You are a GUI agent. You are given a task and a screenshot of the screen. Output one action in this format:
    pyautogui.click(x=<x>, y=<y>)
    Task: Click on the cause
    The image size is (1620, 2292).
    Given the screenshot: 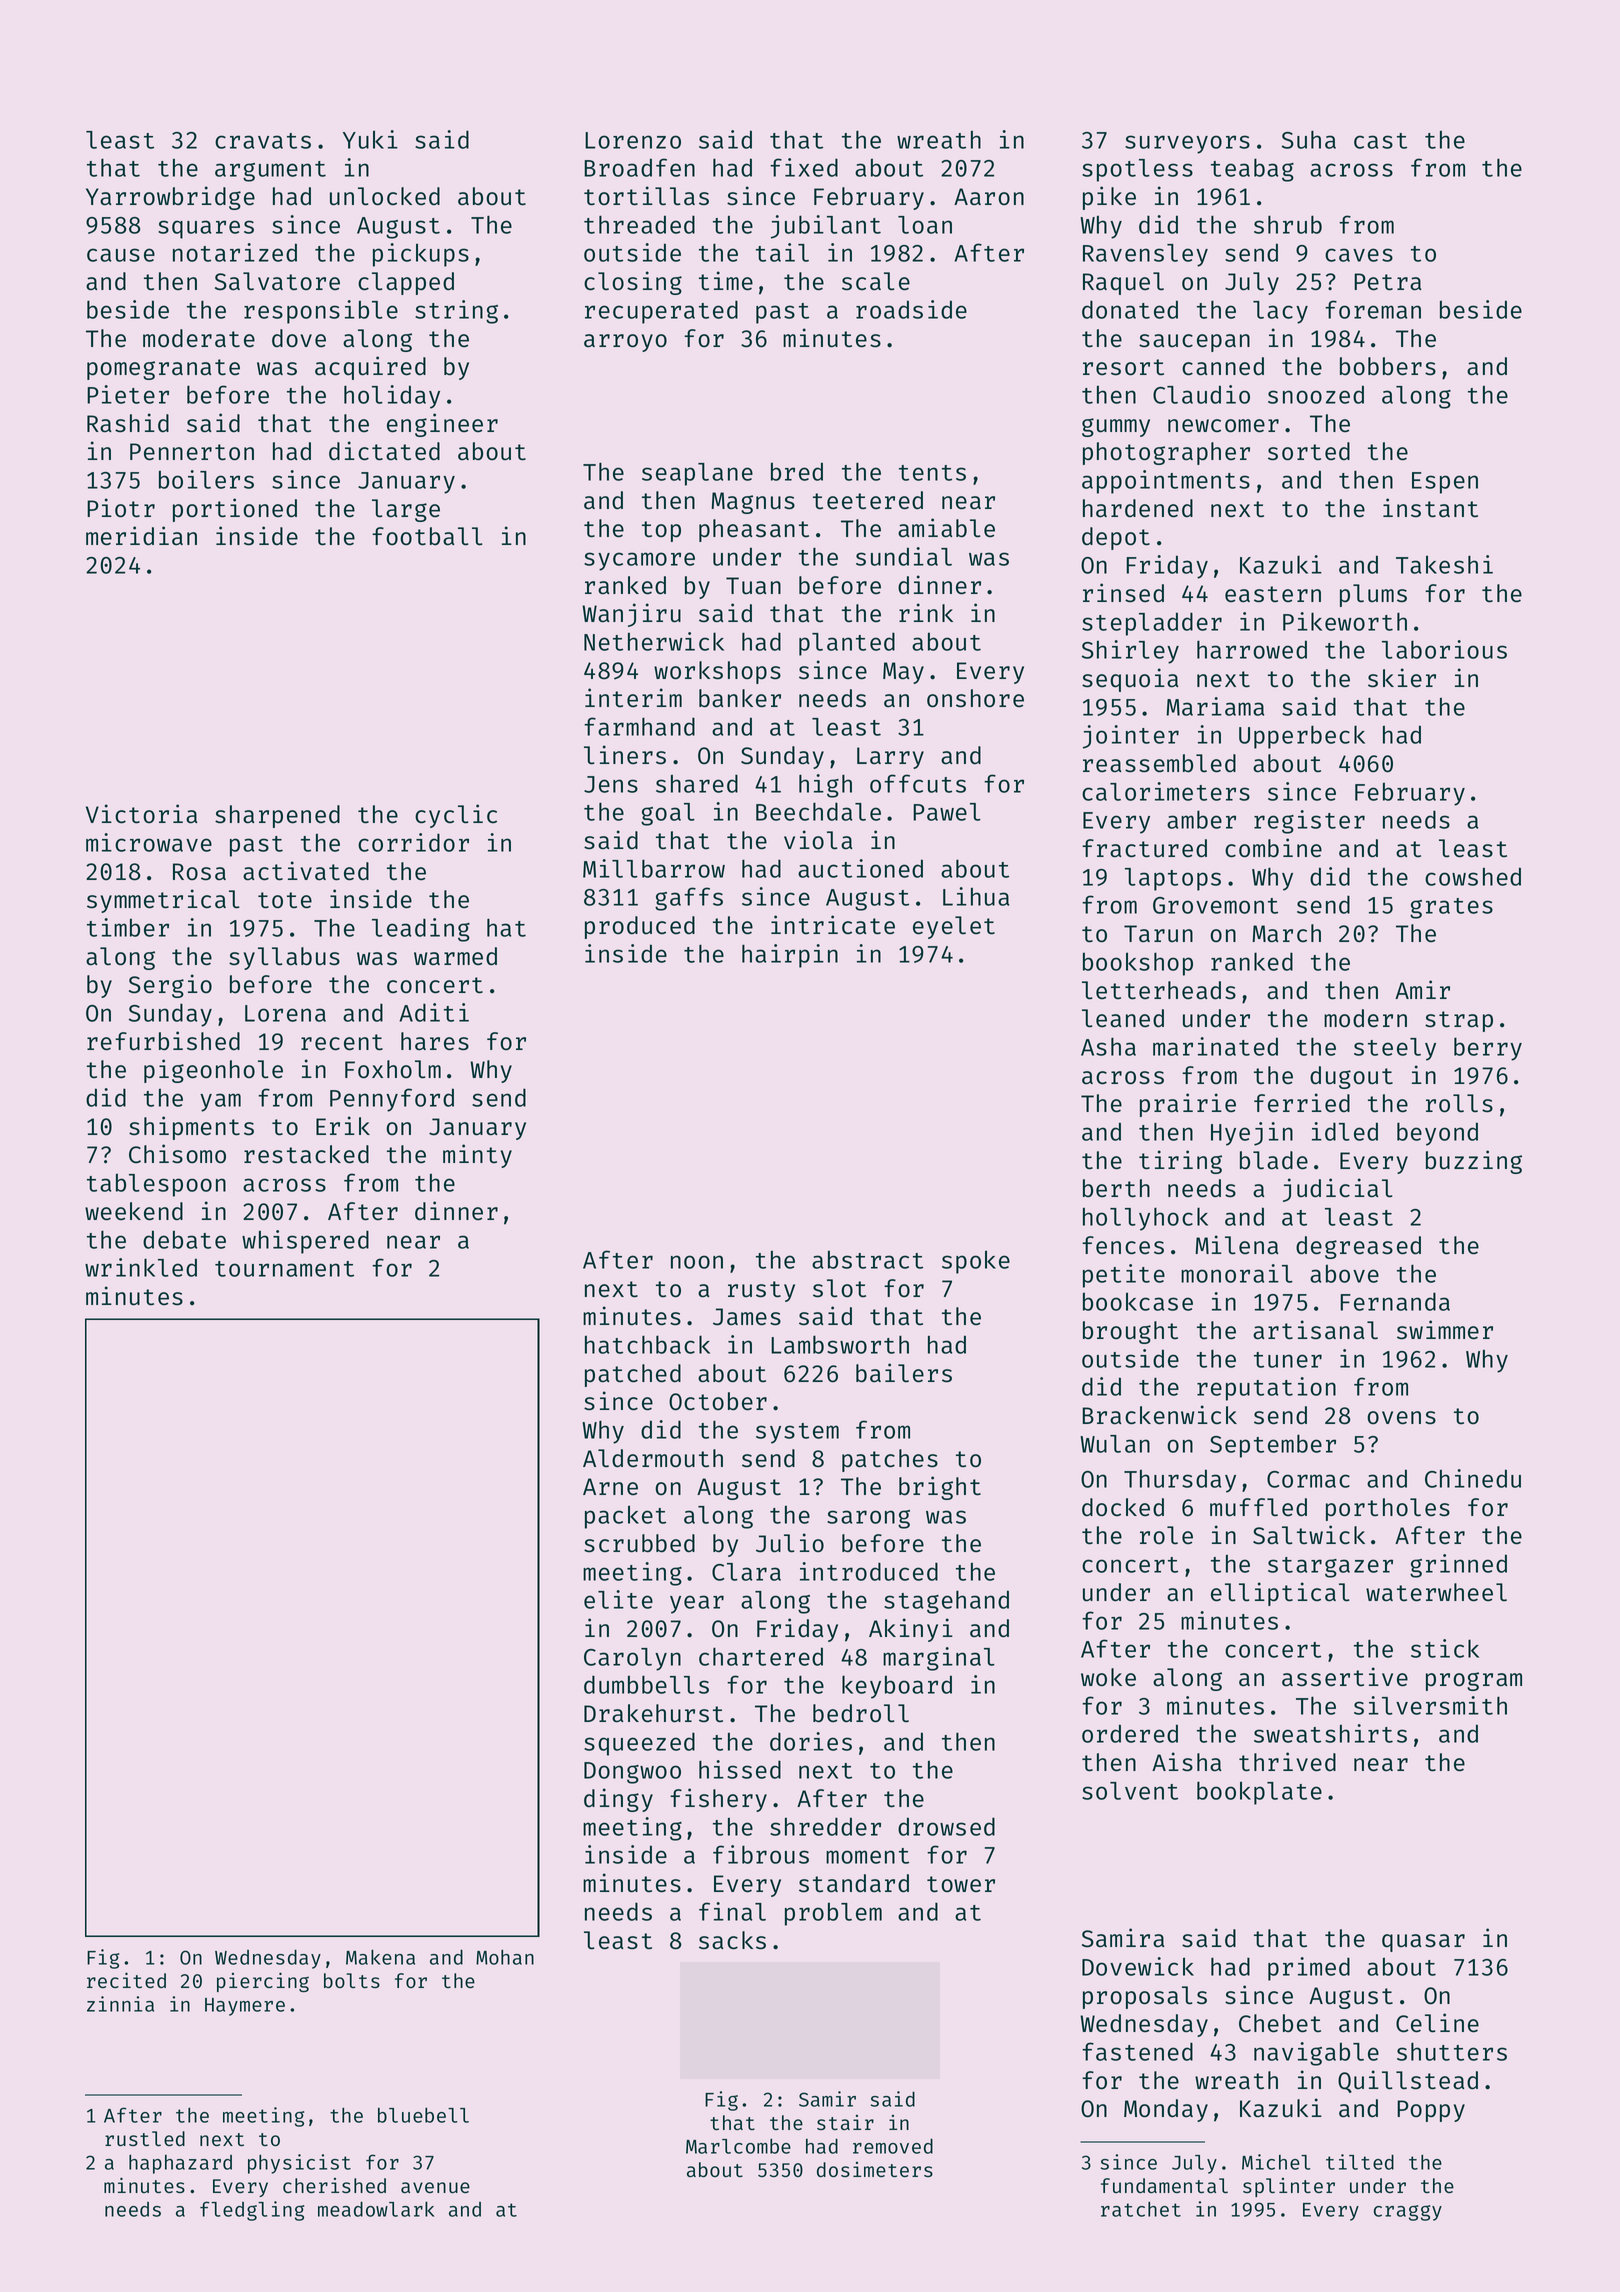 What is the action you would take?
    pyautogui.click(x=121, y=255)
